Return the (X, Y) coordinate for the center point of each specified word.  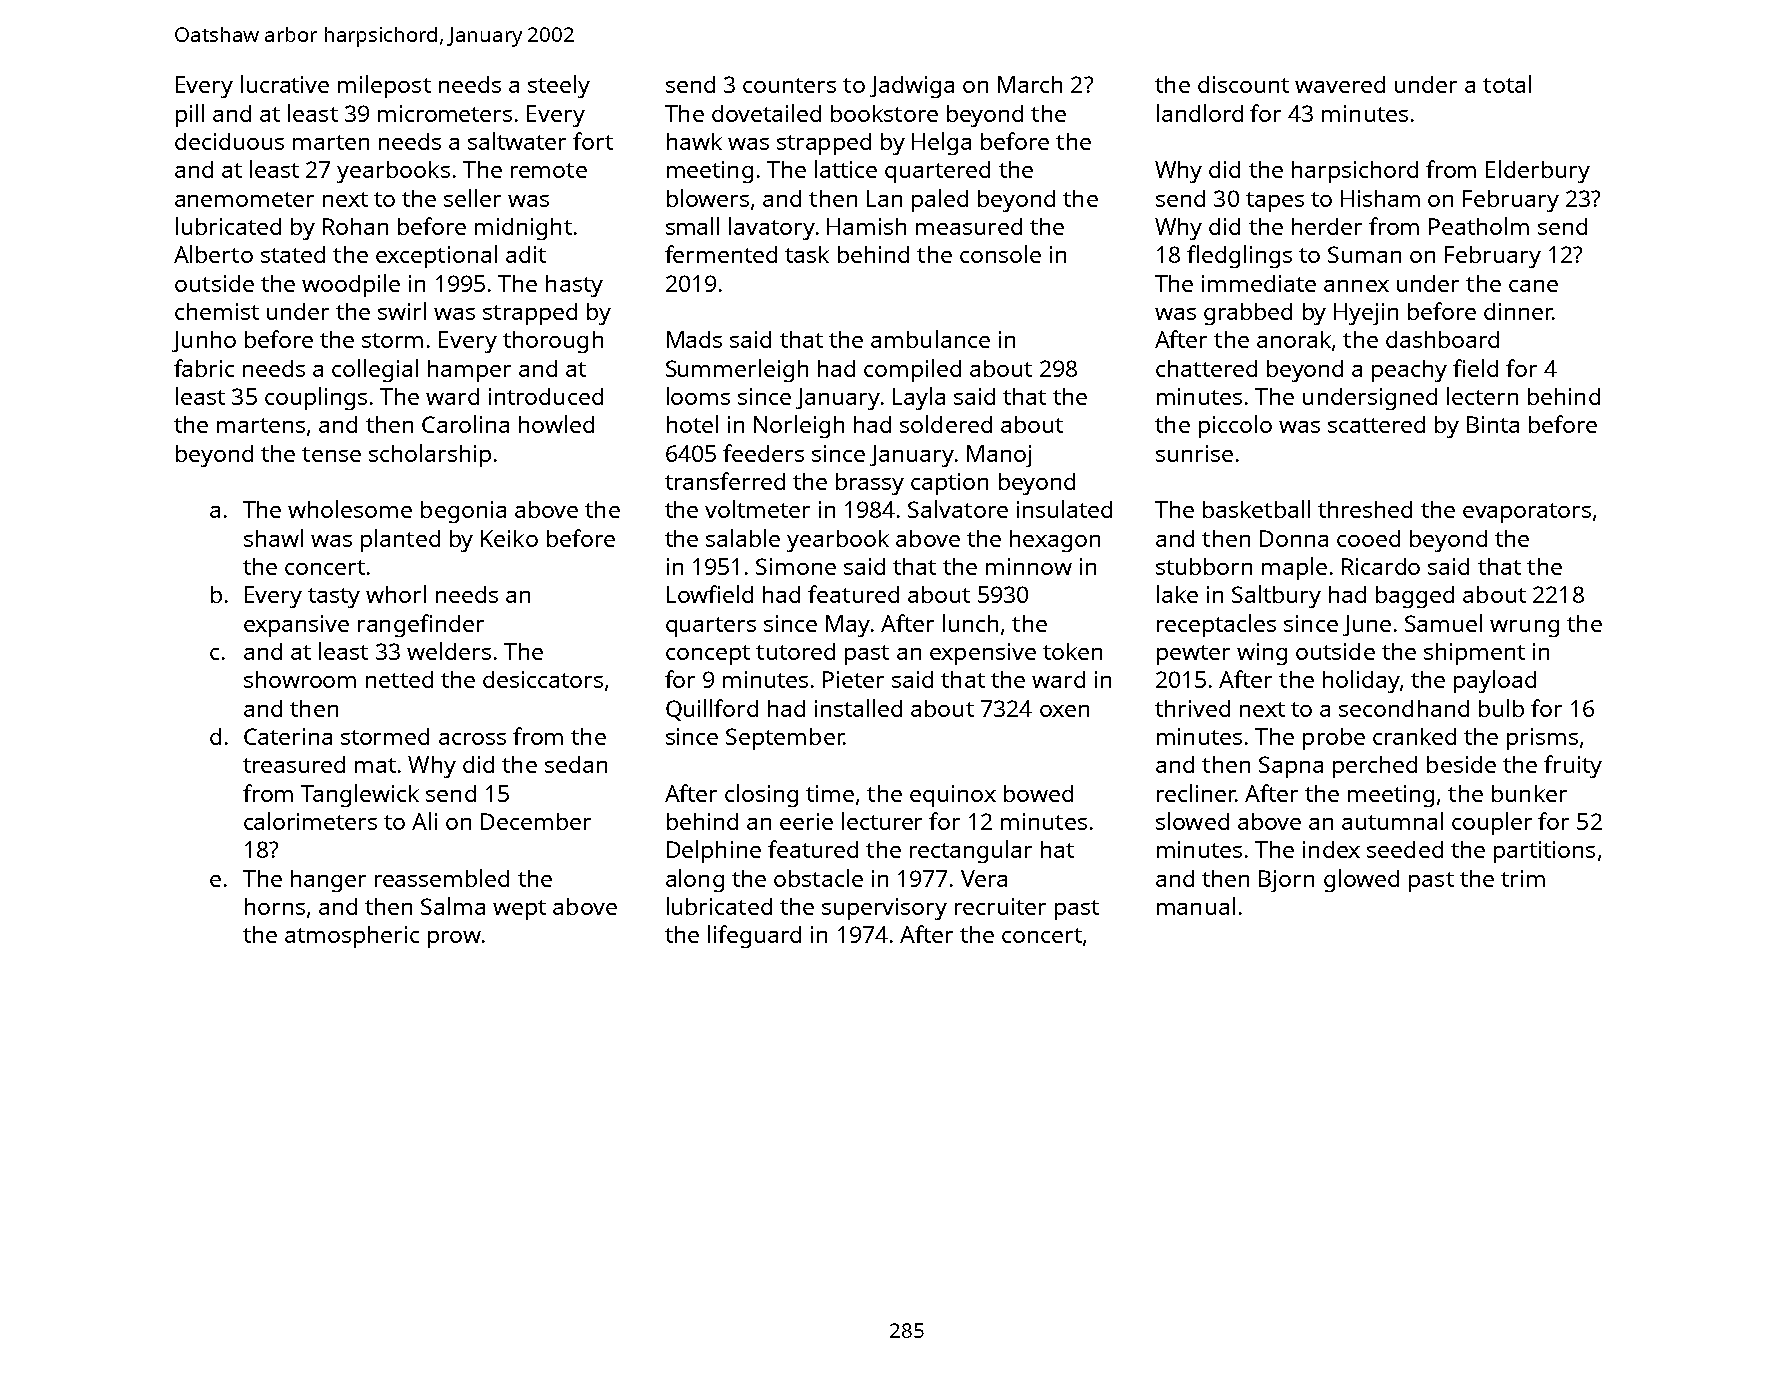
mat (375, 765)
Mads (694, 339)
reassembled (442, 878)
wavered (1340, 84)
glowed (1361, 880)
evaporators (1527, 513)
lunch (970, 623)
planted (400, 540)
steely (559, 86)
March (1030, 84)
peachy (1409, 371)
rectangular (971, 851)
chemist (217, 311)
